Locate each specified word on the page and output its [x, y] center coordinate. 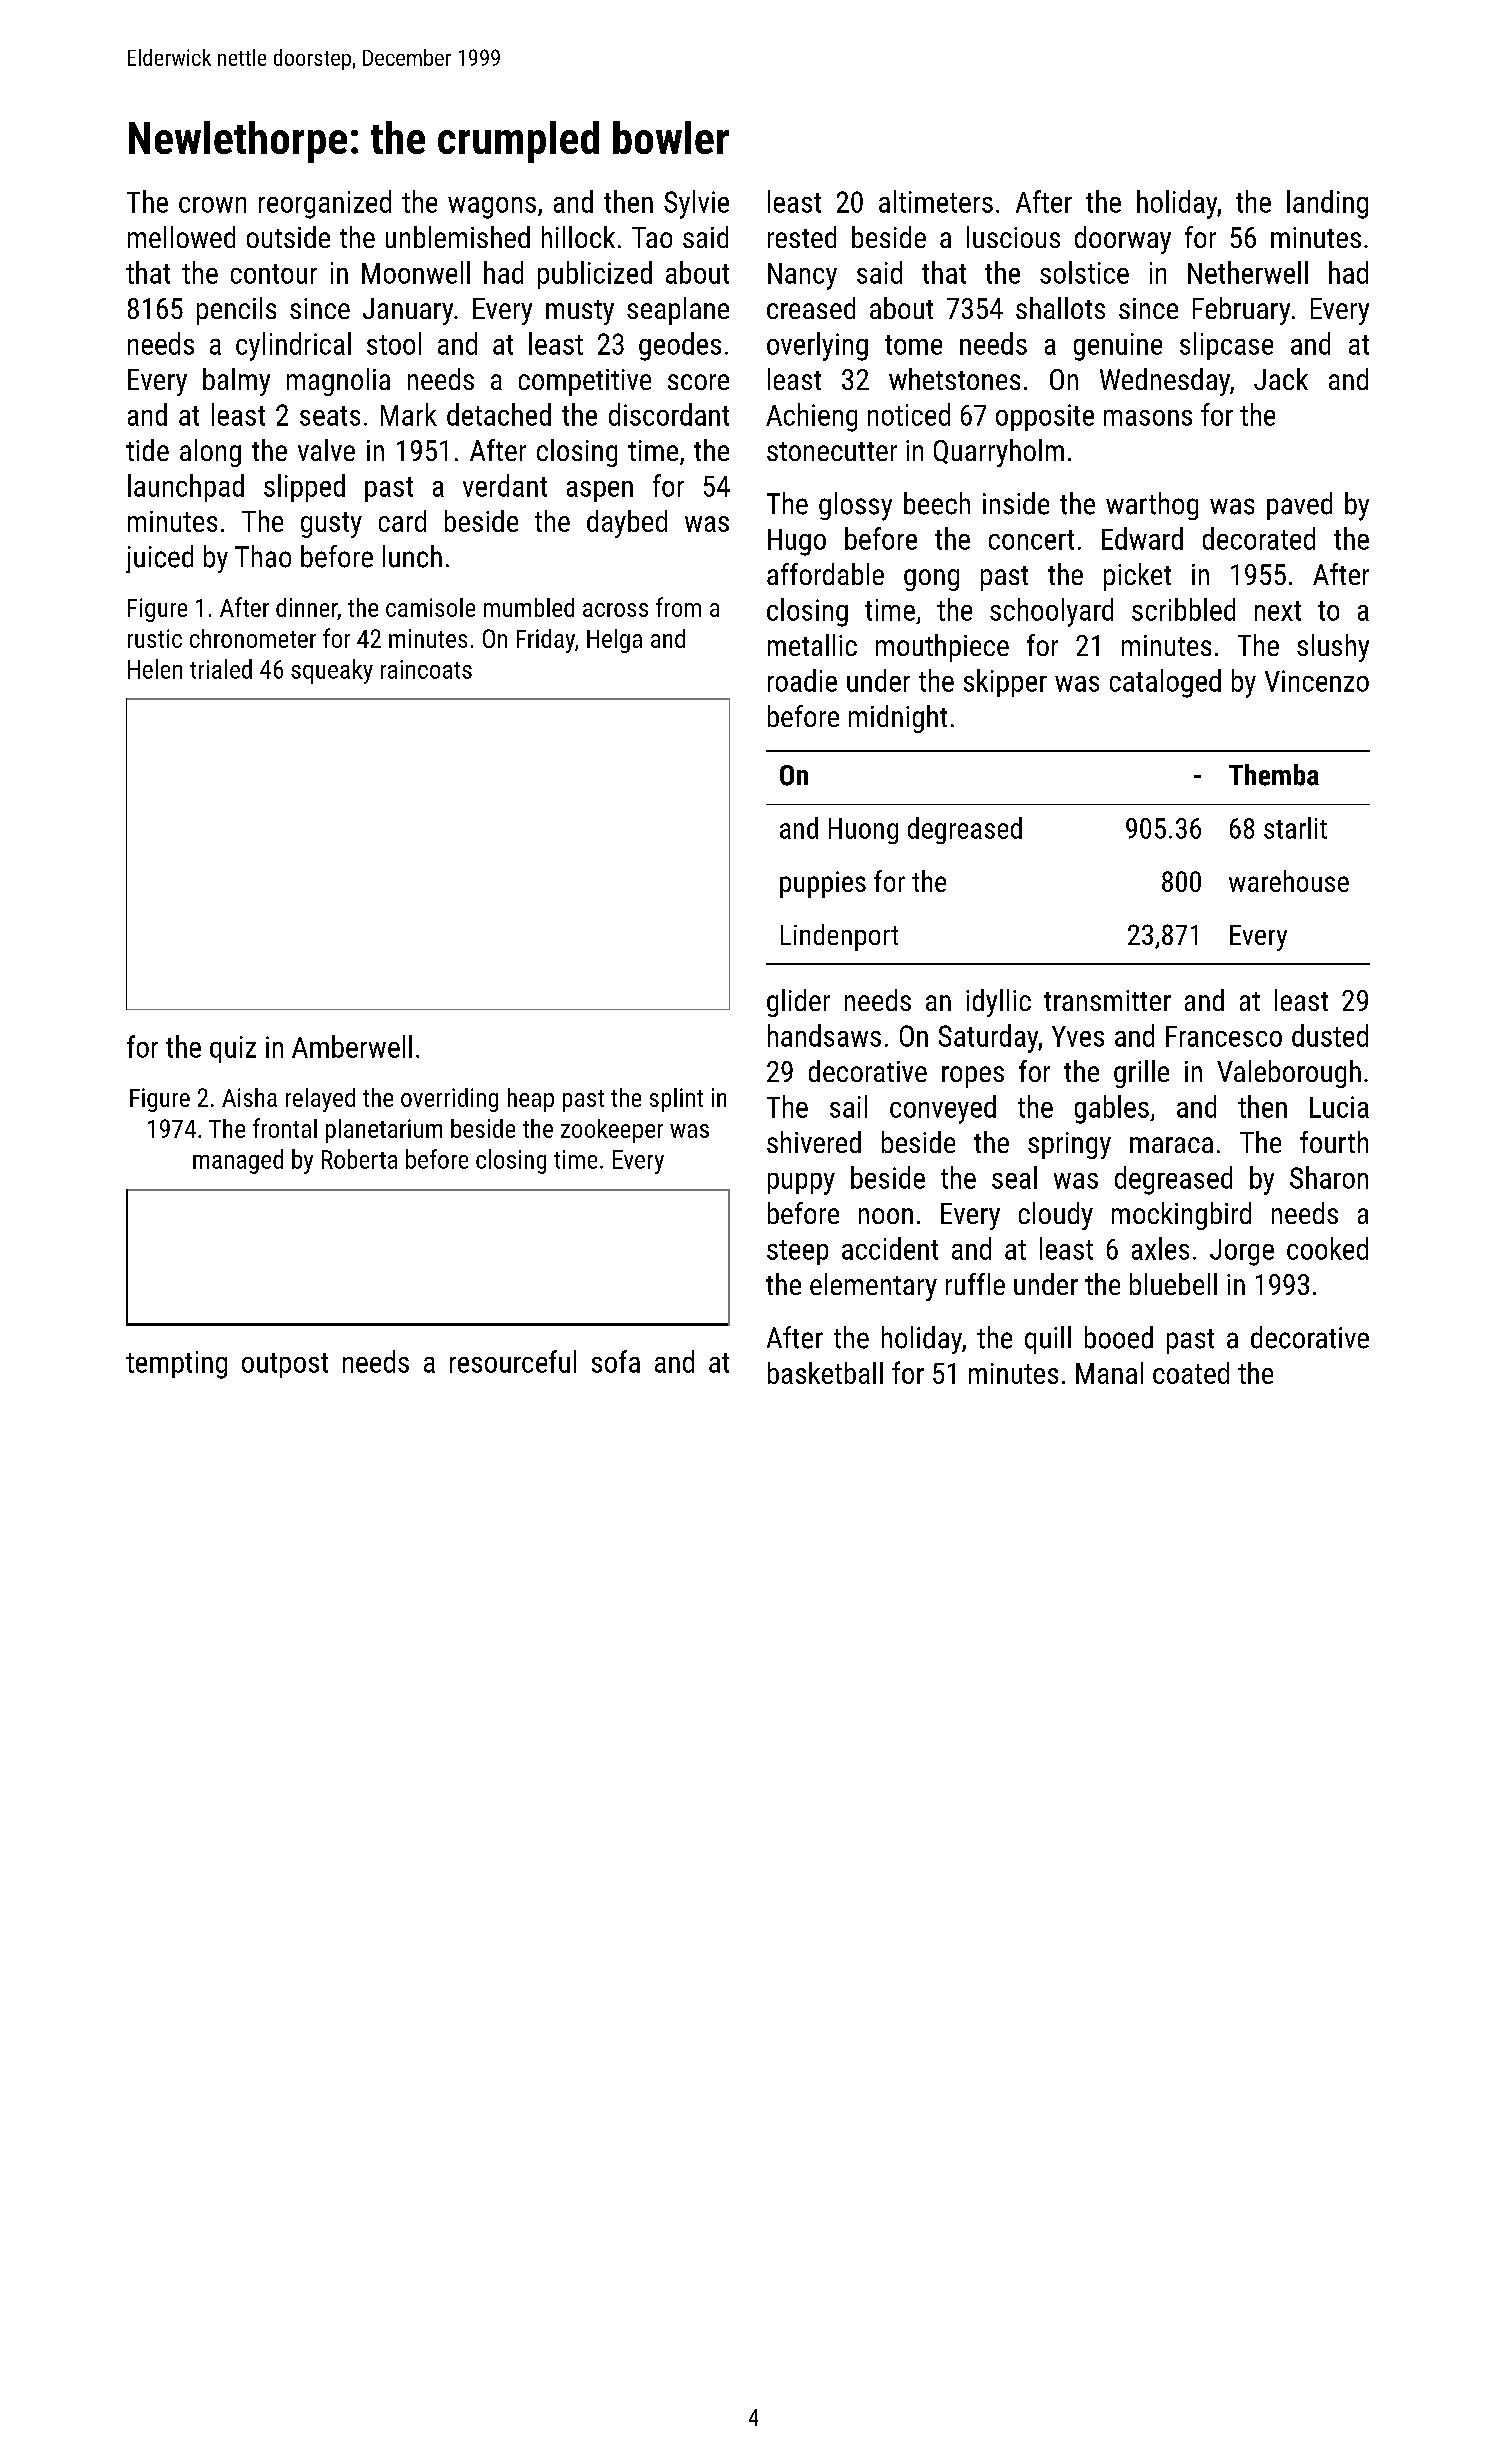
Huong [863, 831]
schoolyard [1051, 612]
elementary [873, 1287]
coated [1191, 1373]
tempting [176, 1365]
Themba [1274, 775]
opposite [1045, 417]
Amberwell [352, 1046]
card [402, 521]
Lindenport [839, 937]
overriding [449, 1100]
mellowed [181, 237]
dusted [1330, 1035]
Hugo [797, 542]
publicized [595, 275]
